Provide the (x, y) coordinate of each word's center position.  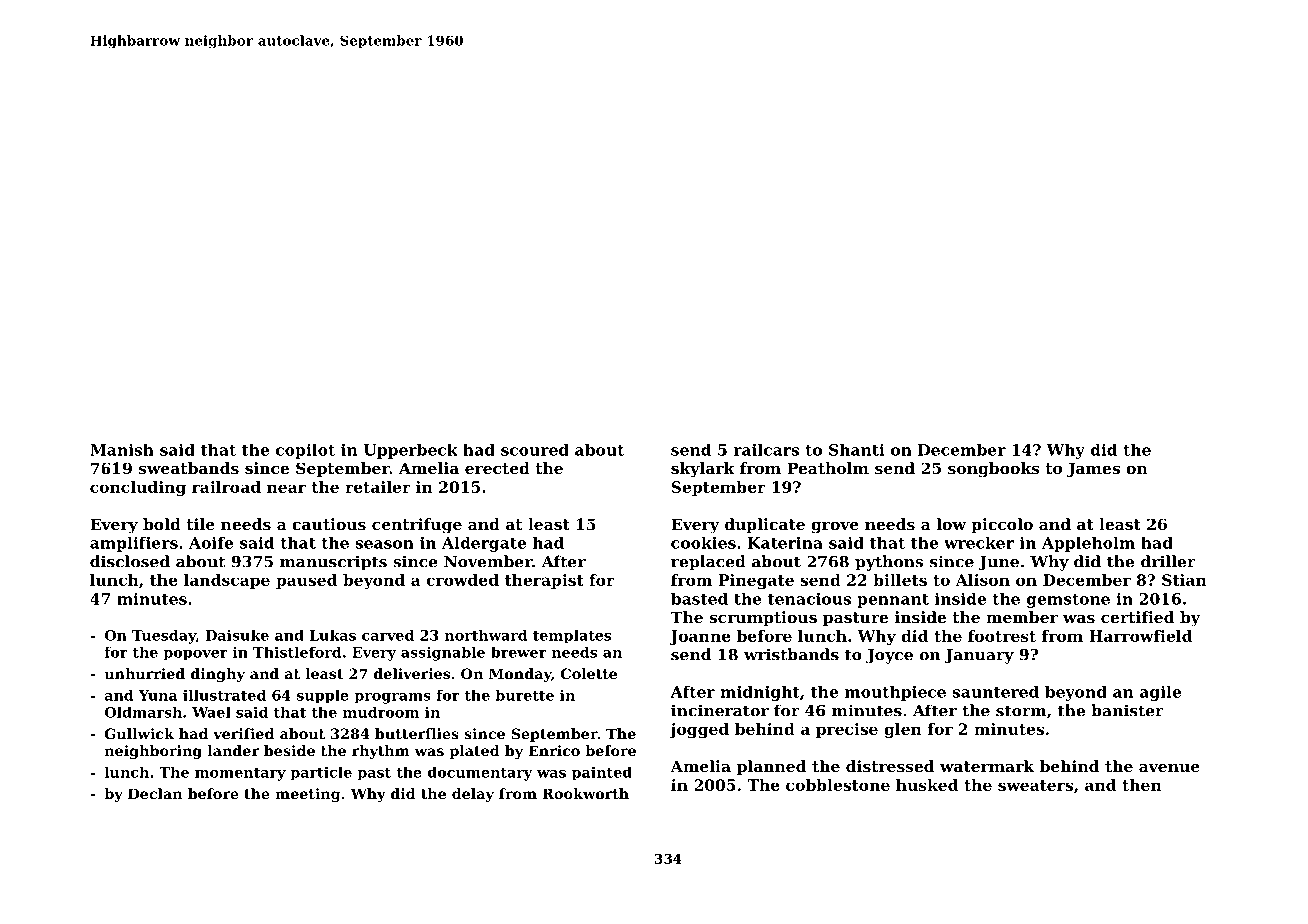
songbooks (994, 470)
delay (473, 795)
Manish (122, 449)
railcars (766, 449)
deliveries (412, 673)
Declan (155, 793)
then (1141, 785)
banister (1127, 710)
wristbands (791, 654)
